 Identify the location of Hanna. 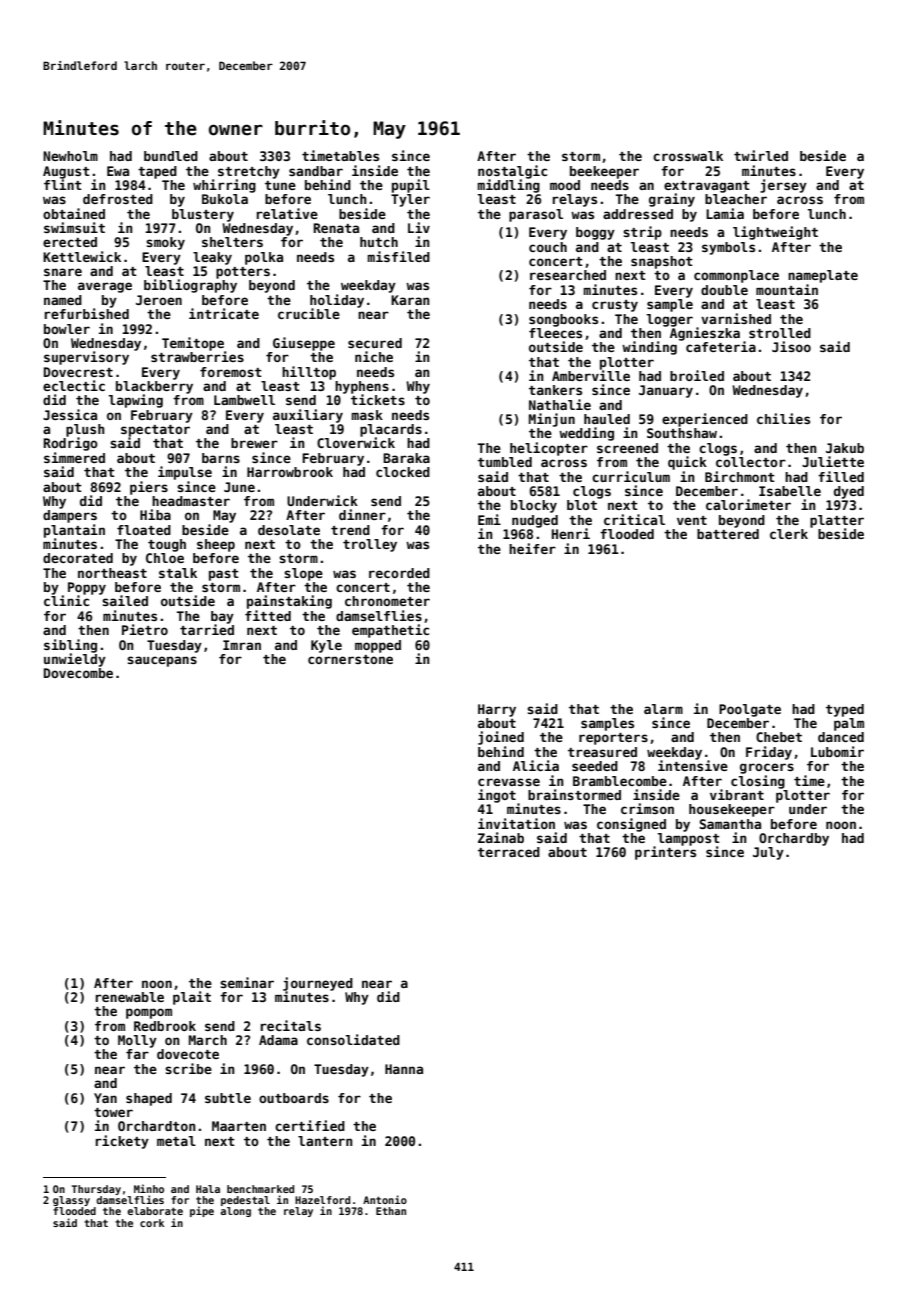
(404, 1069).
